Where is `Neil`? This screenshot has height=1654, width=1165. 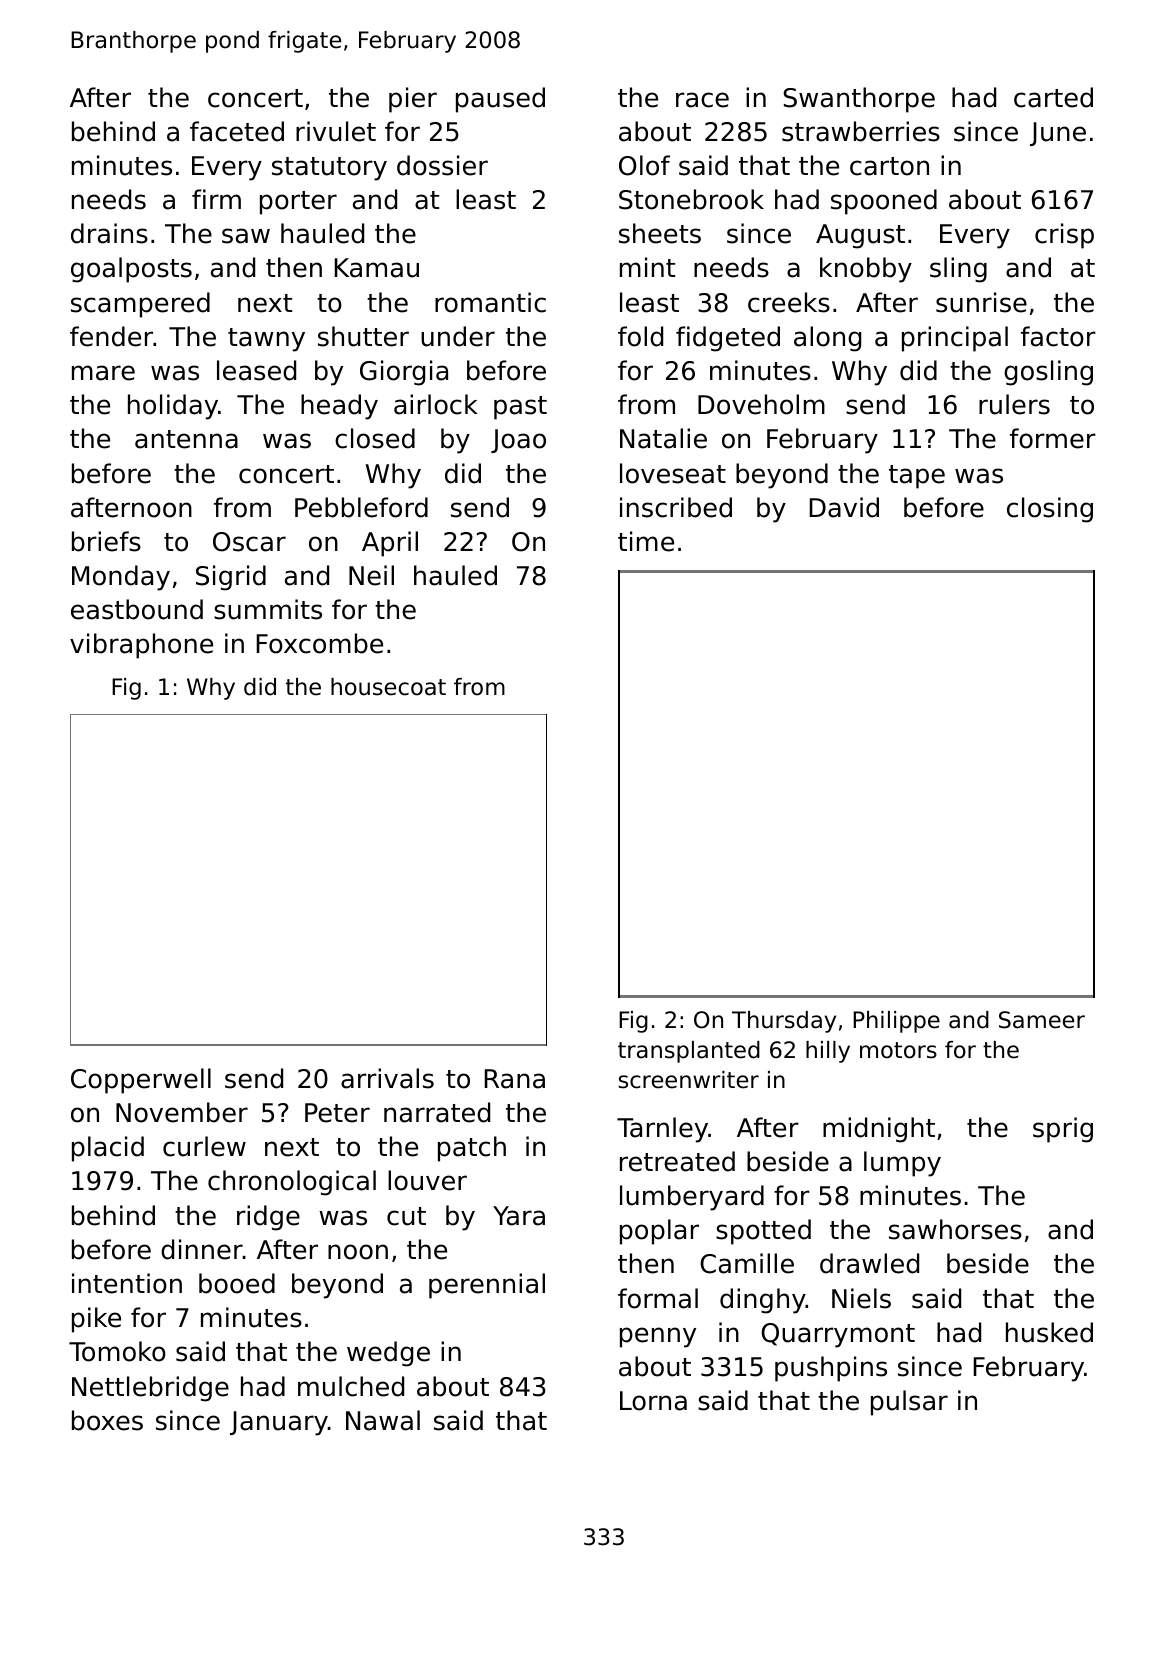
Neil is located at coordinates (371, 575).
